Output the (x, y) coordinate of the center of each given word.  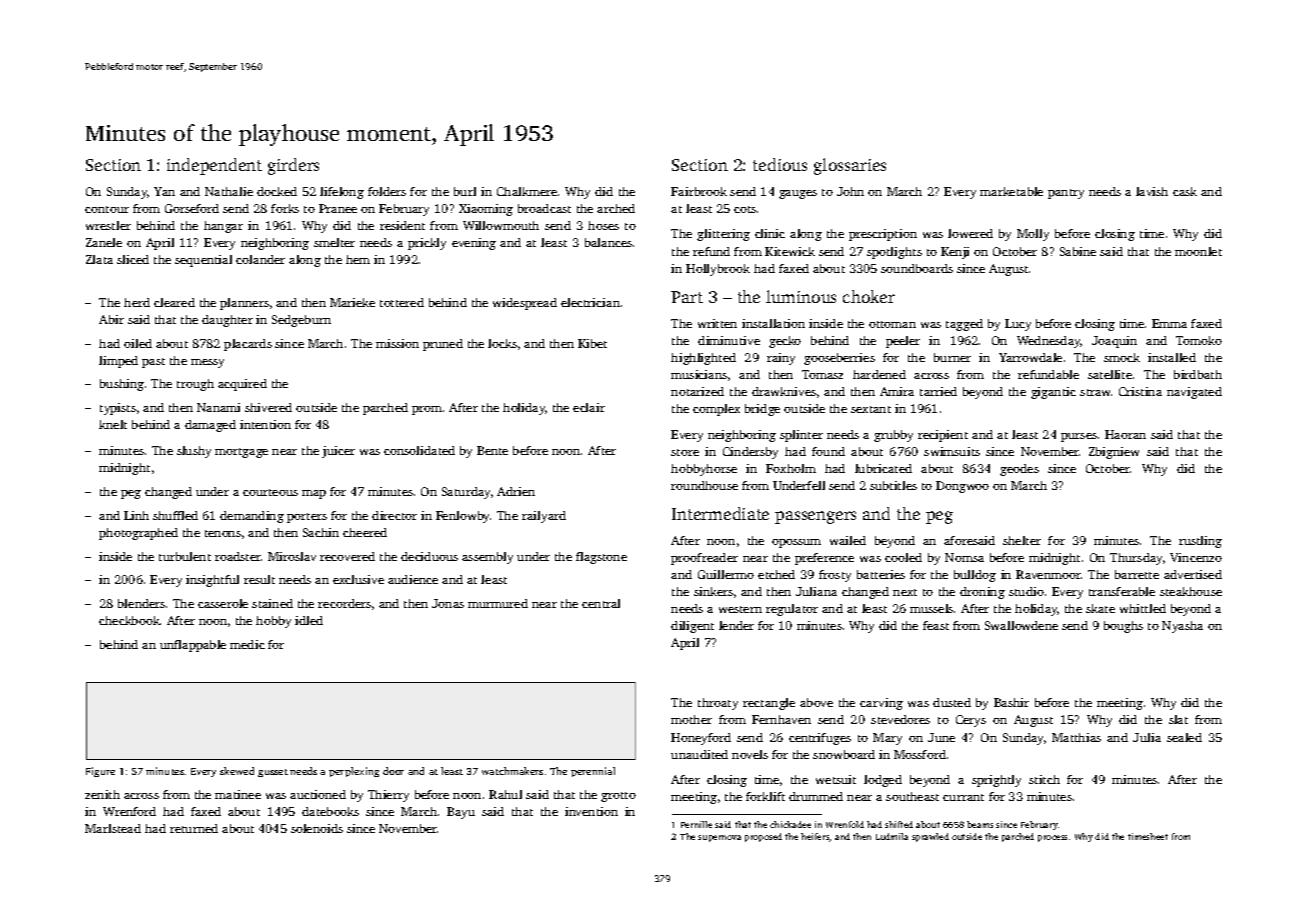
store (685, 452)
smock (1122, 357)
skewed (237, 771)
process (1052, 838)
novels (750, 754)
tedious (780, 164)
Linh (136, 515)
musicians (699, 374)
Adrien (516, 491)
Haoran (1125, 434)
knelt (113, 424)
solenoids (317, 828)
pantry (1066, 194)
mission (397, 343)
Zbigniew (1114, 453)
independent (214, 166)
